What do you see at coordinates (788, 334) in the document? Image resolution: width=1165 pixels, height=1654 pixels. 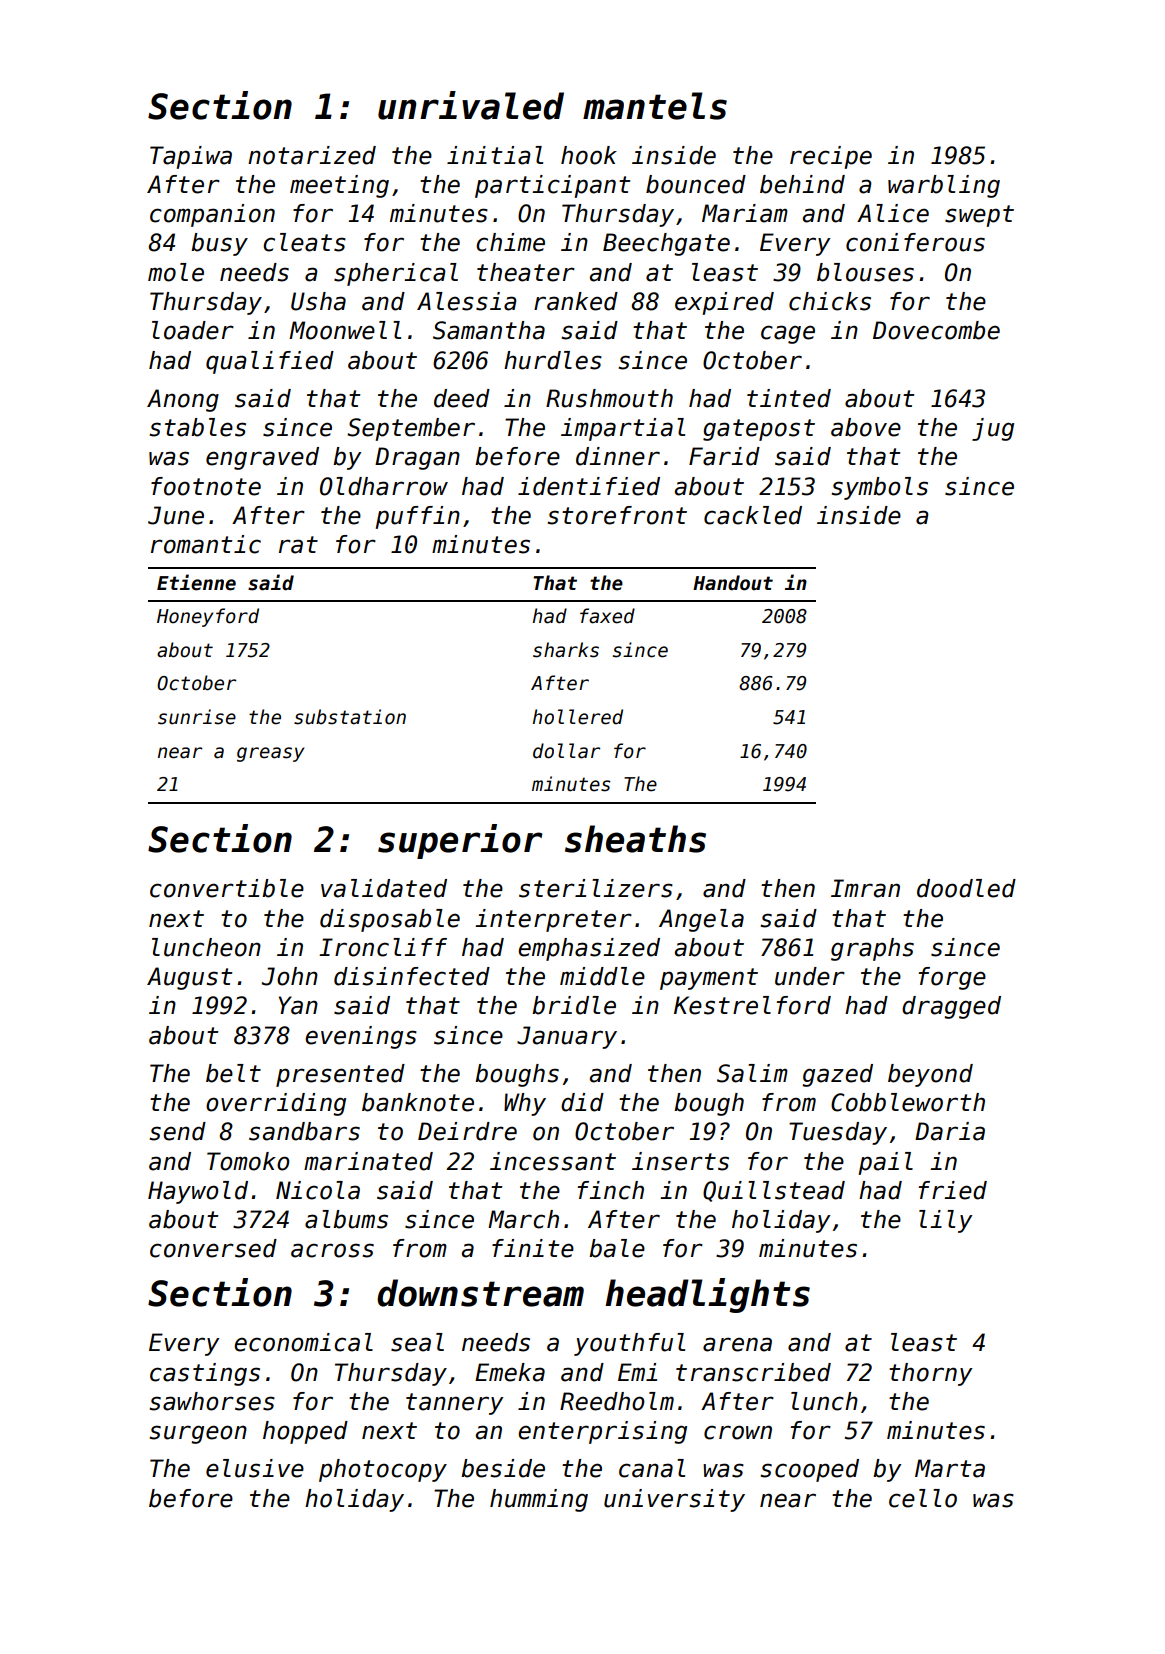 I see `cage` at bounding box center [788, 334].
